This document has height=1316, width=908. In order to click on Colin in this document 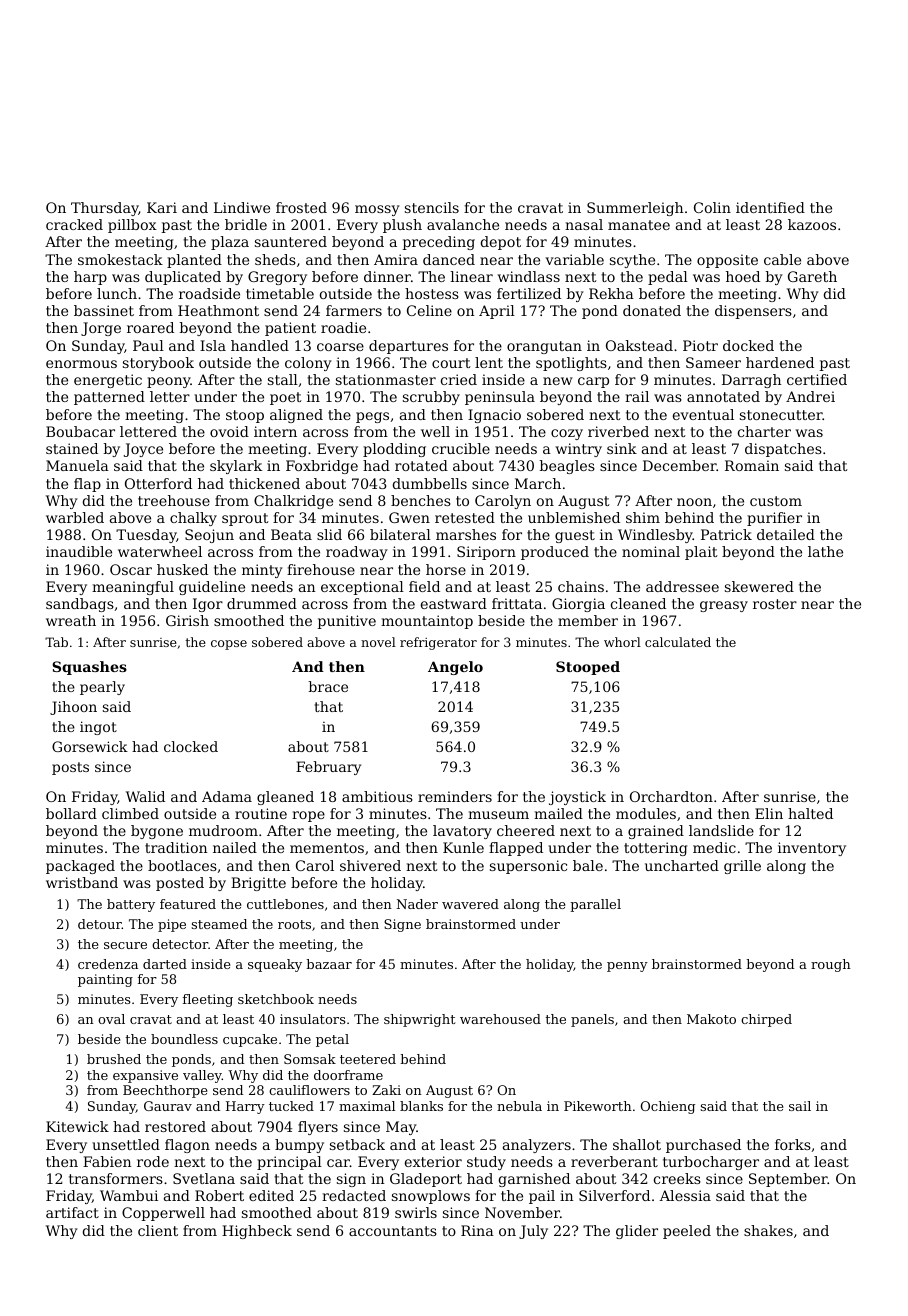, I will do `click(712, 207)`.
